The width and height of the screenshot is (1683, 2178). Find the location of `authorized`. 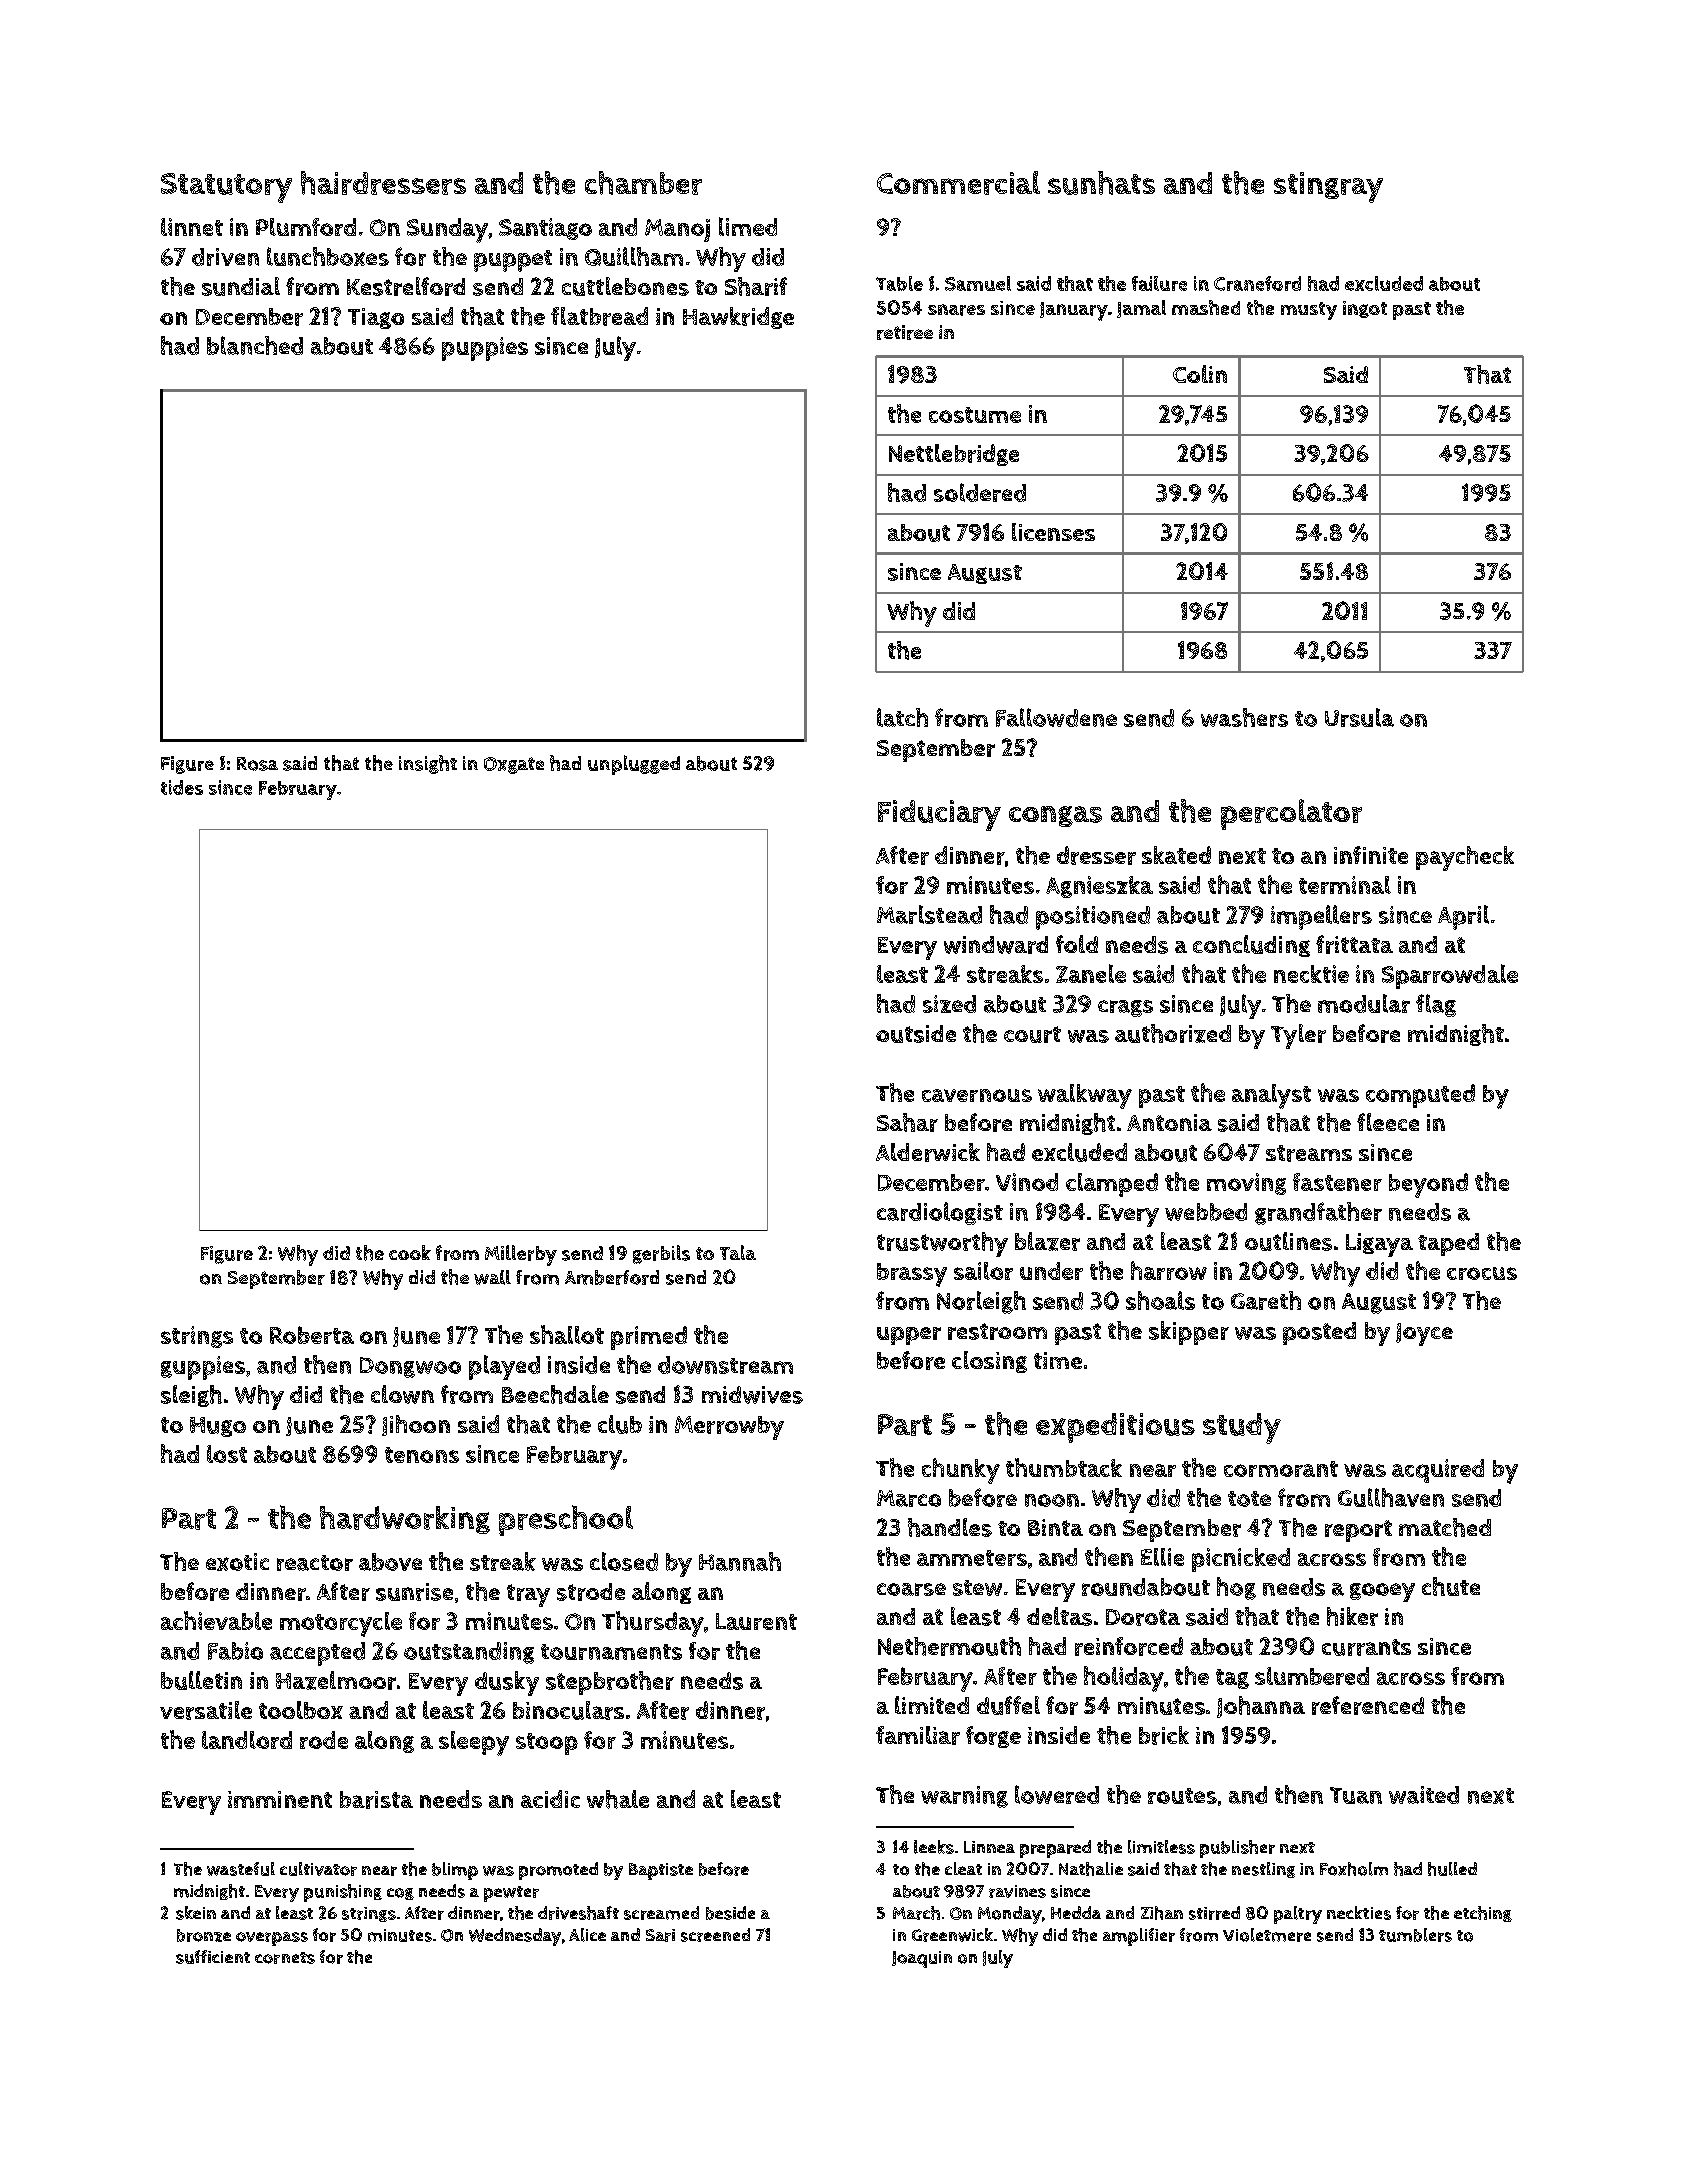

authorized is located at coordinates (1173, 1033).
